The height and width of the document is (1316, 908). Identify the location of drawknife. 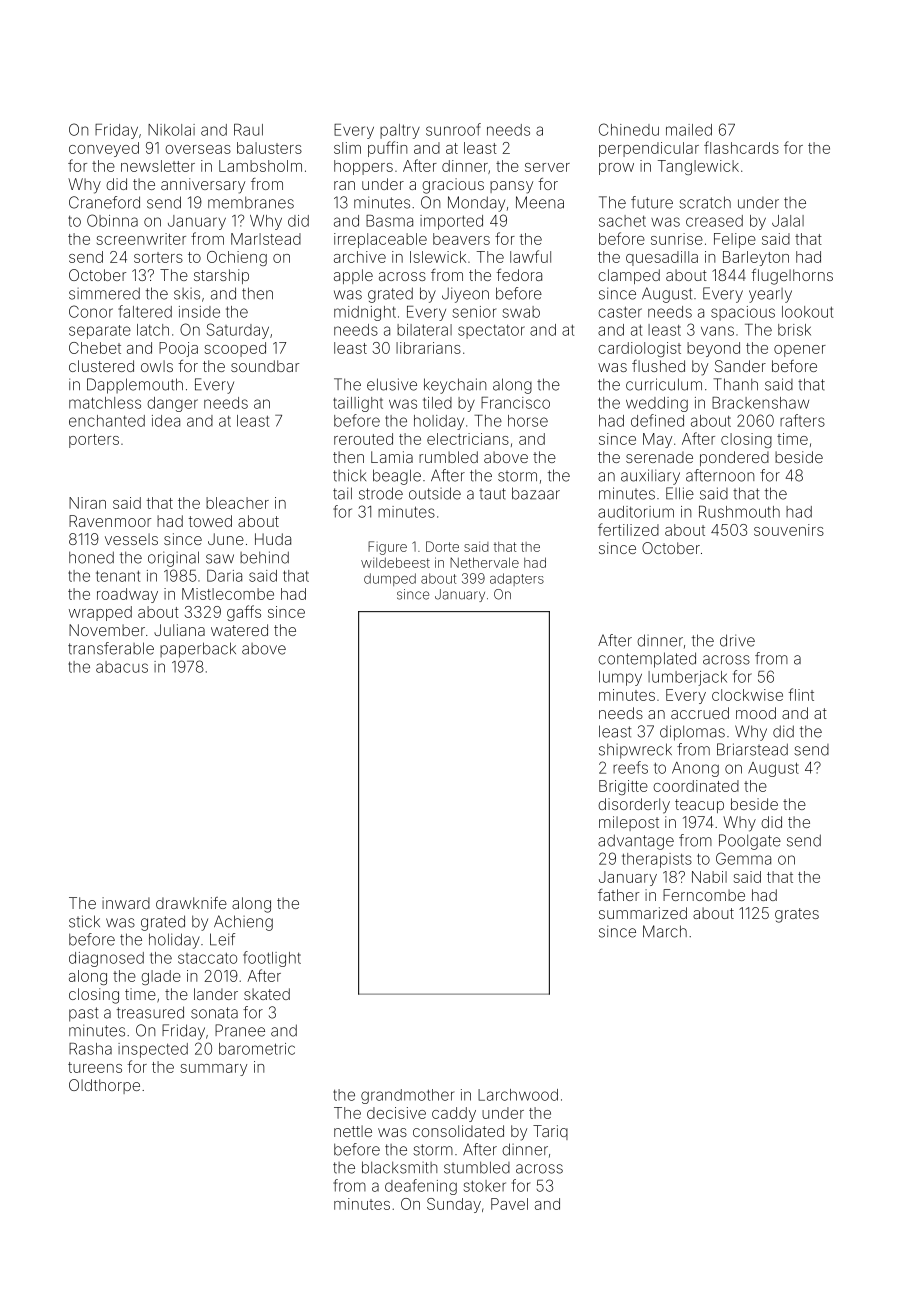
(191, 903).
